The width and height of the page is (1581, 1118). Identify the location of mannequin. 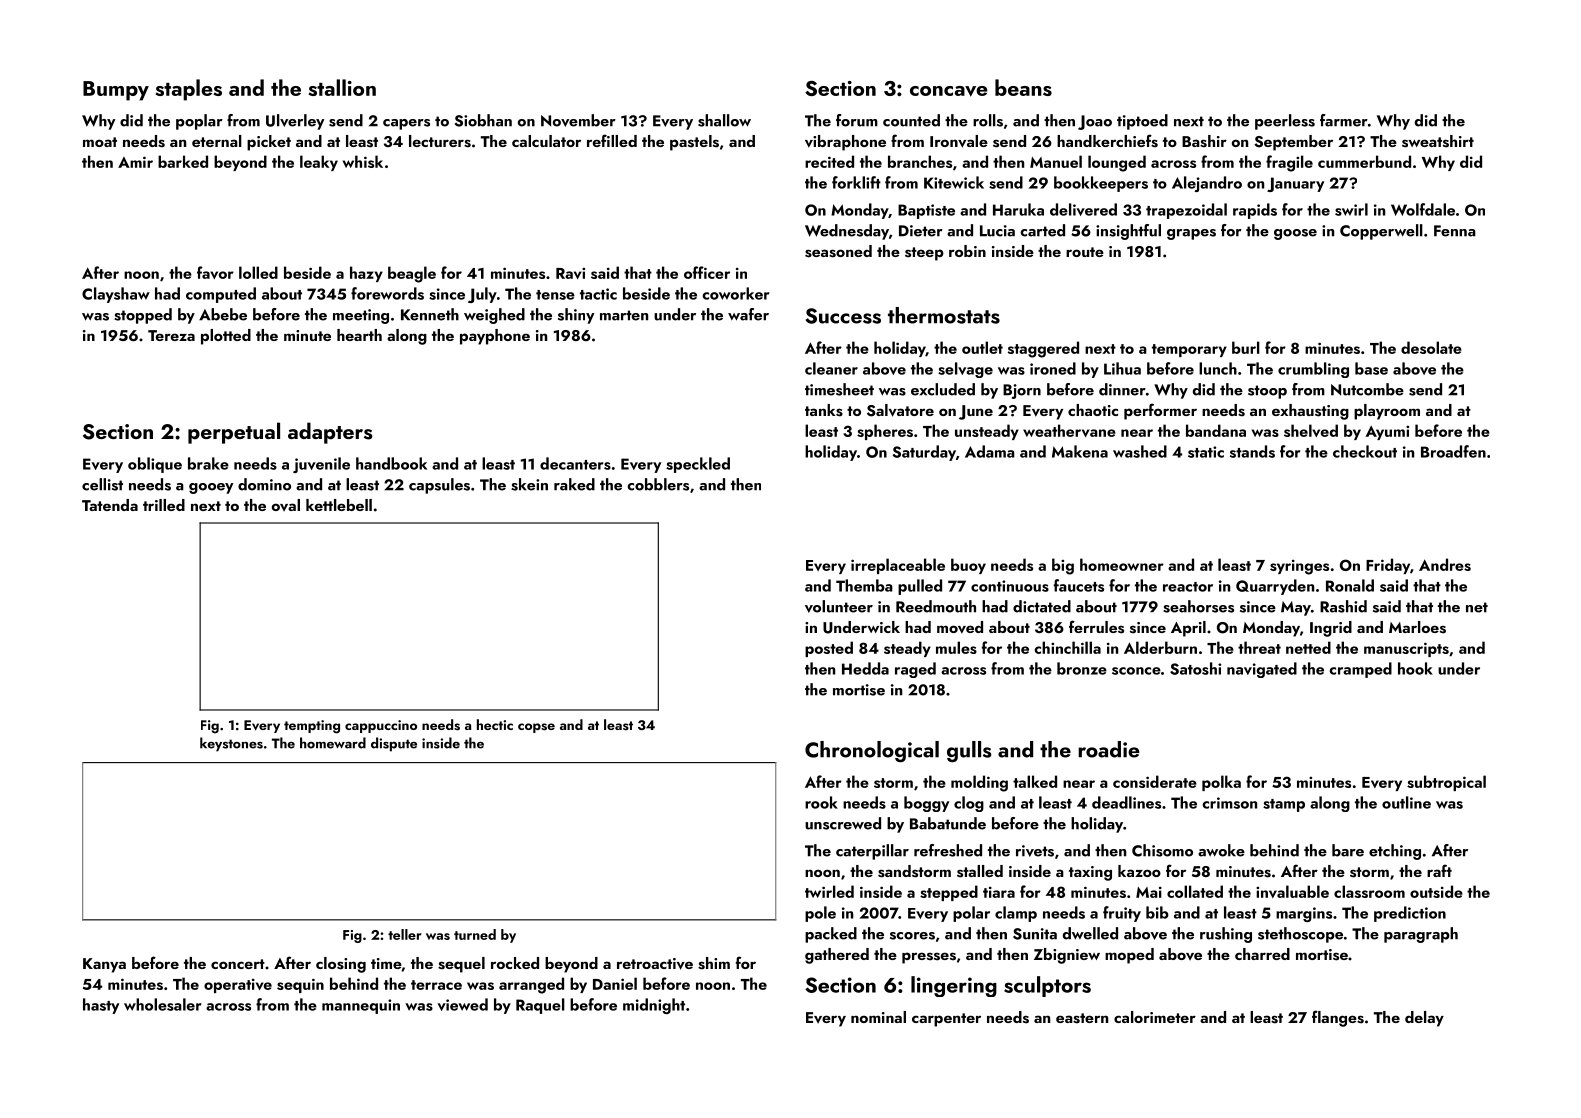
(361, 1006).
